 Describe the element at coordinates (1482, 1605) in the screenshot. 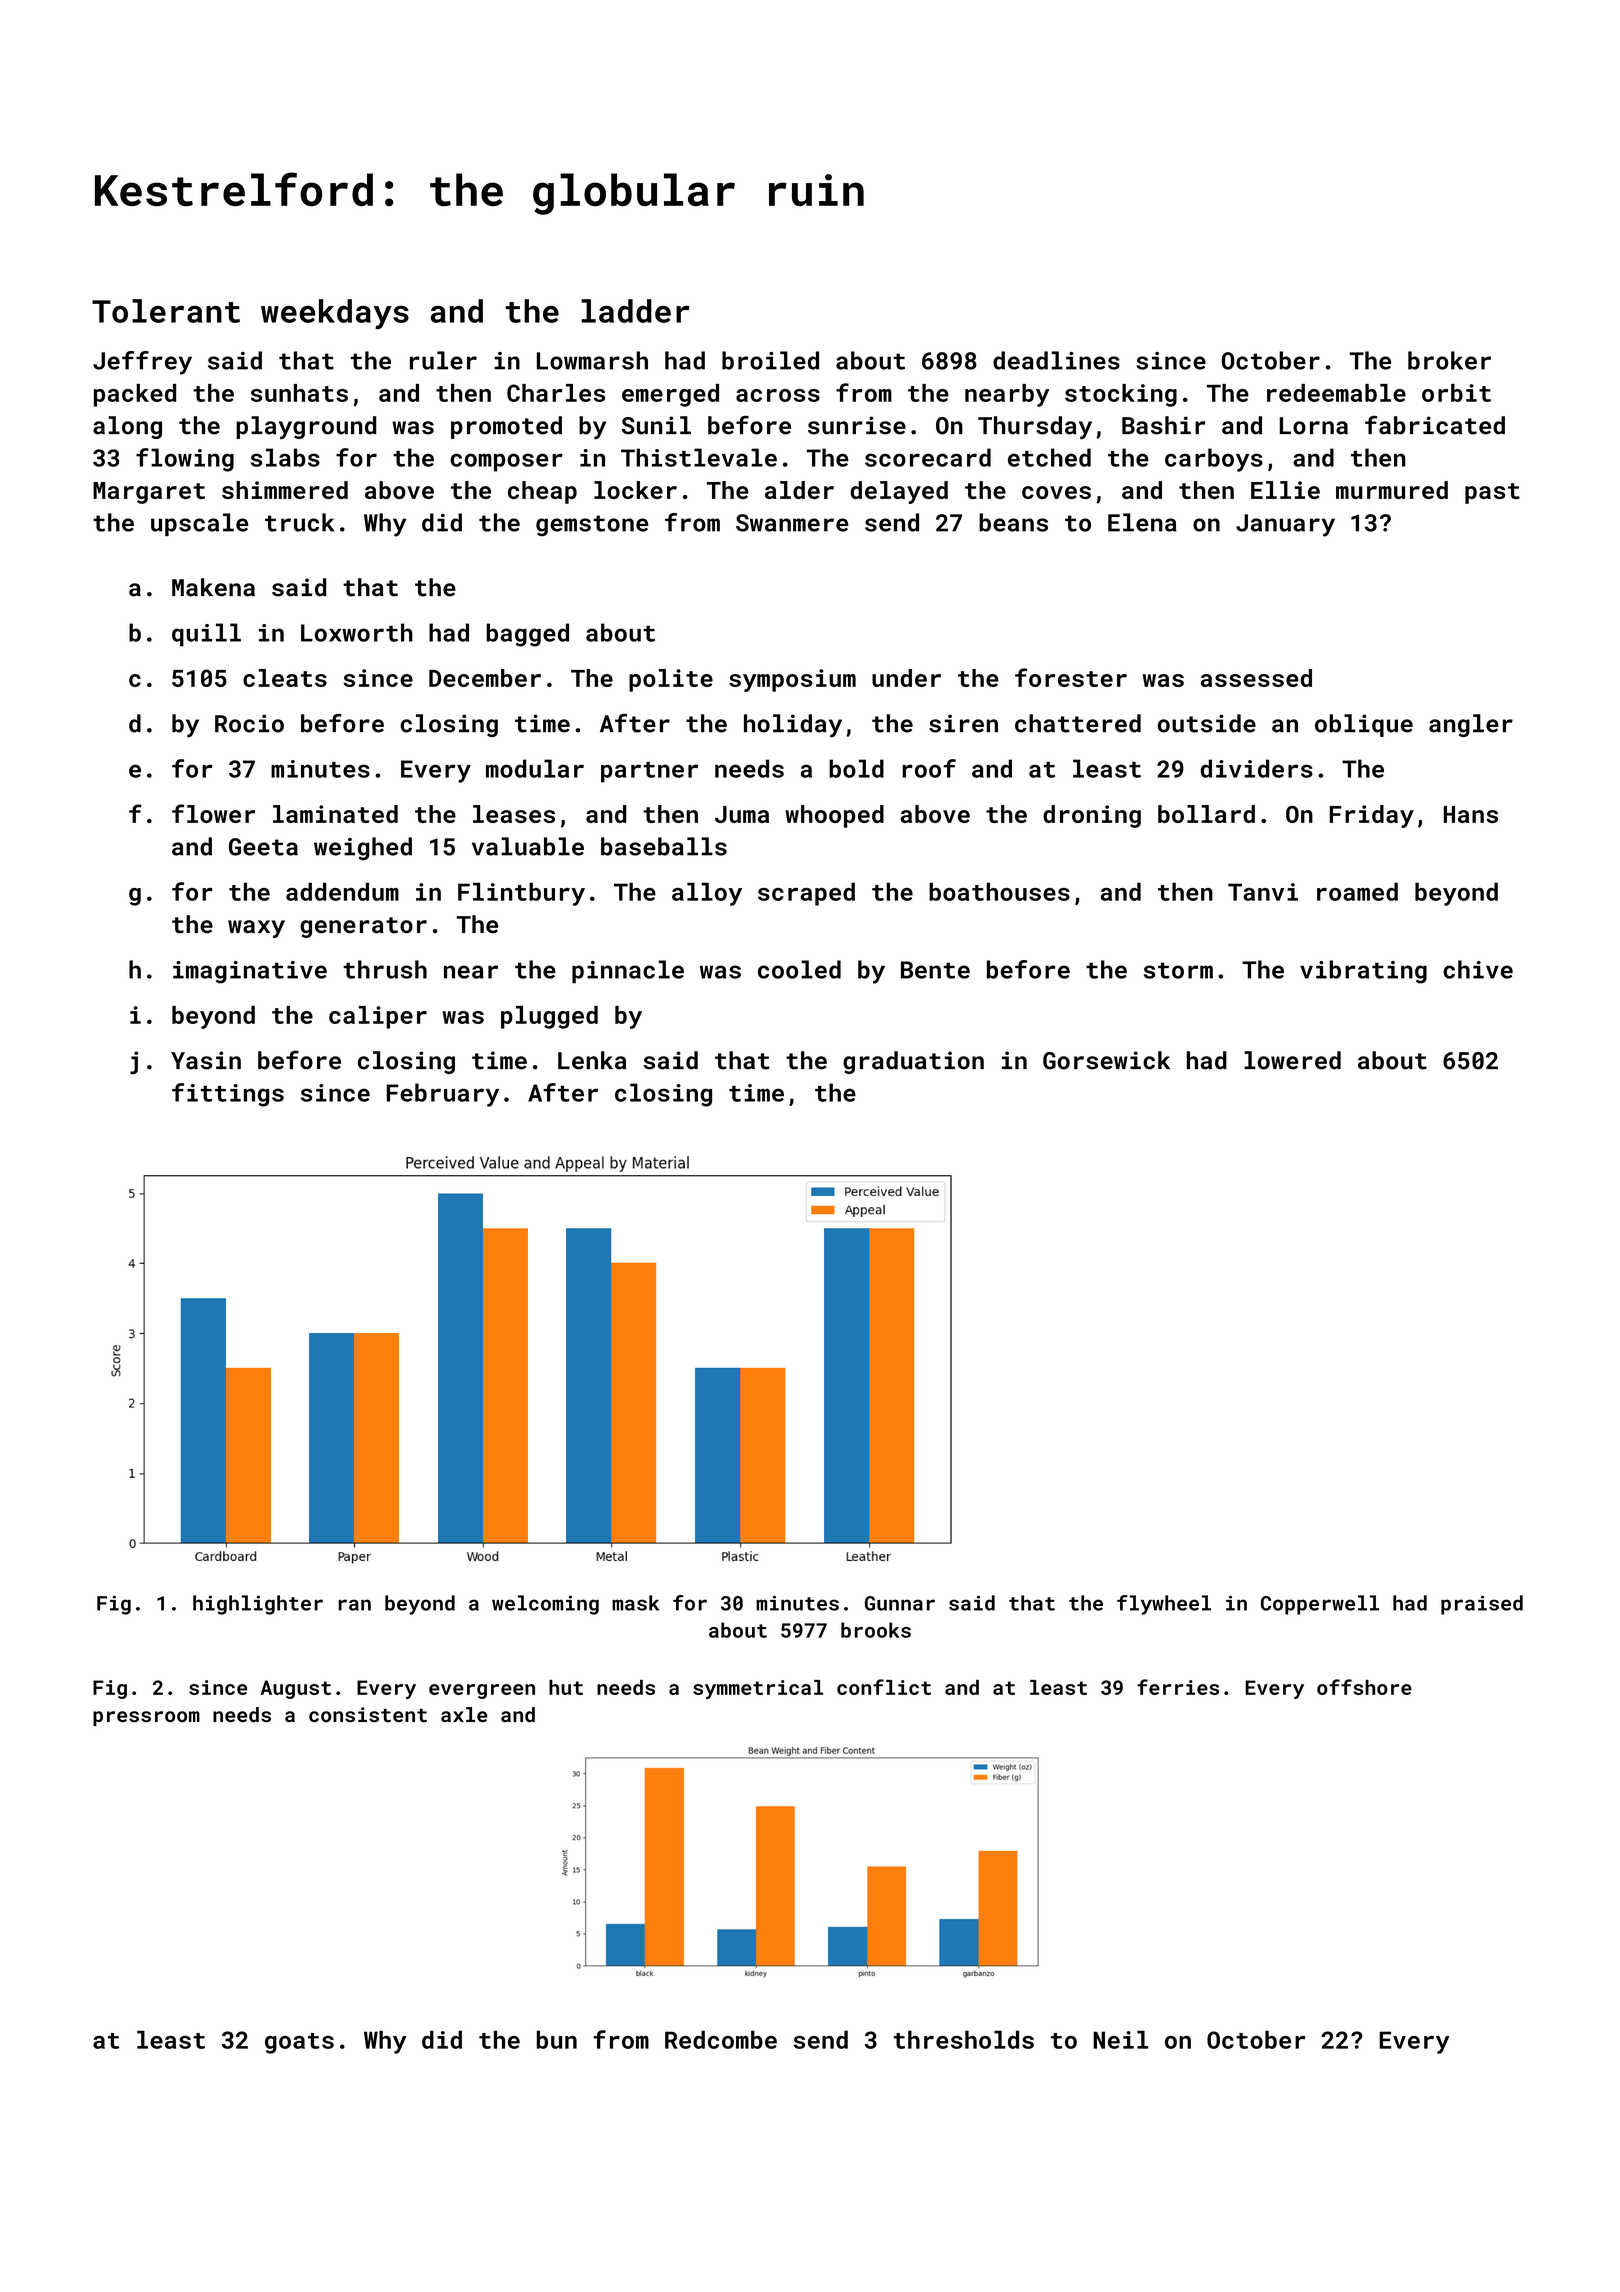

I see `praised` at that location.
